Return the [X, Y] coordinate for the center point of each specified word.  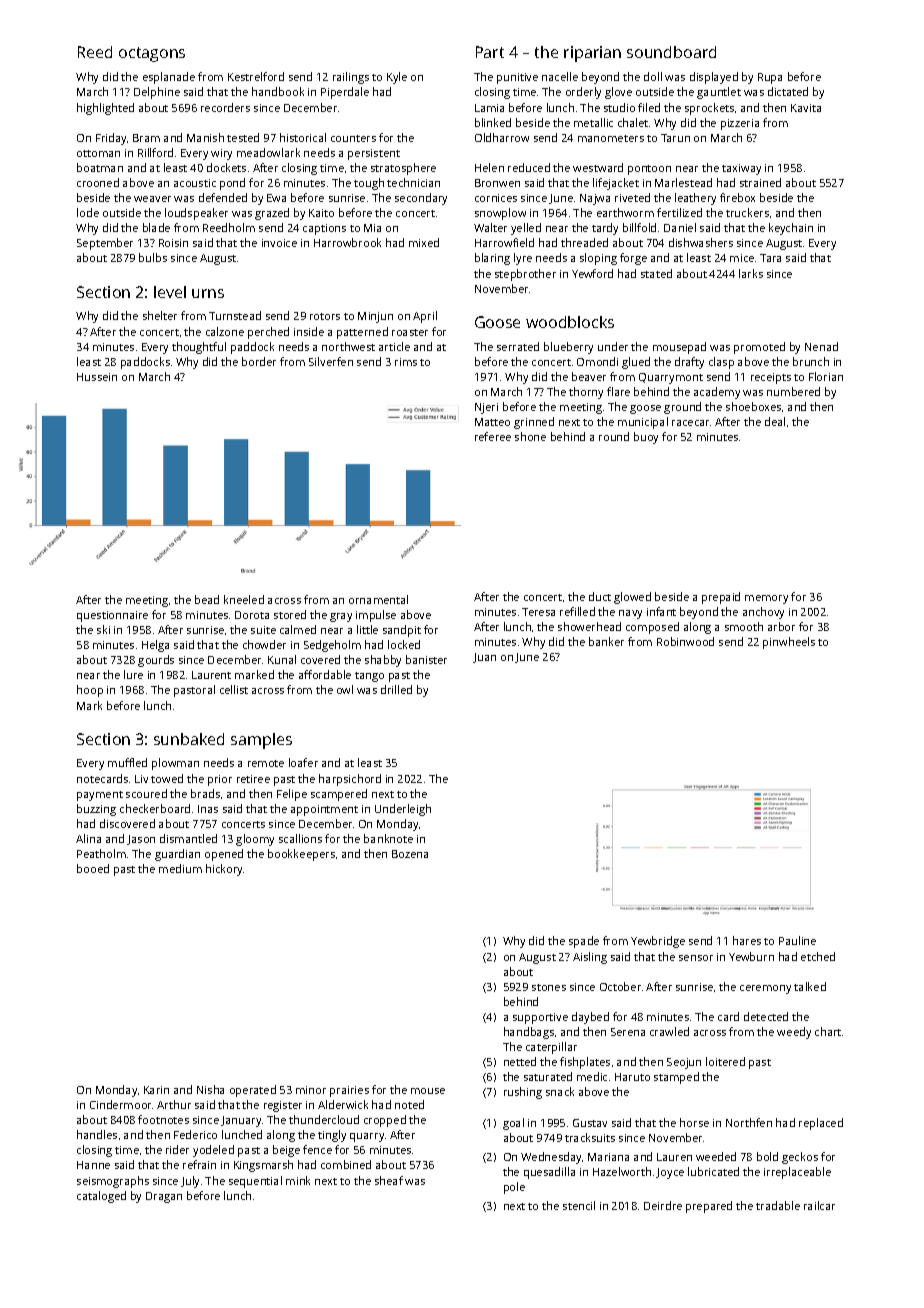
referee [493, 436]
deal [775, 421]
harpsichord [350, 780]
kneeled [244, 599]
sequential [255, 1182]
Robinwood [685, 641]
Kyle [397, 78]
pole [514, 1188]
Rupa [770, 78]
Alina [88, 838]
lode [88, 212]
